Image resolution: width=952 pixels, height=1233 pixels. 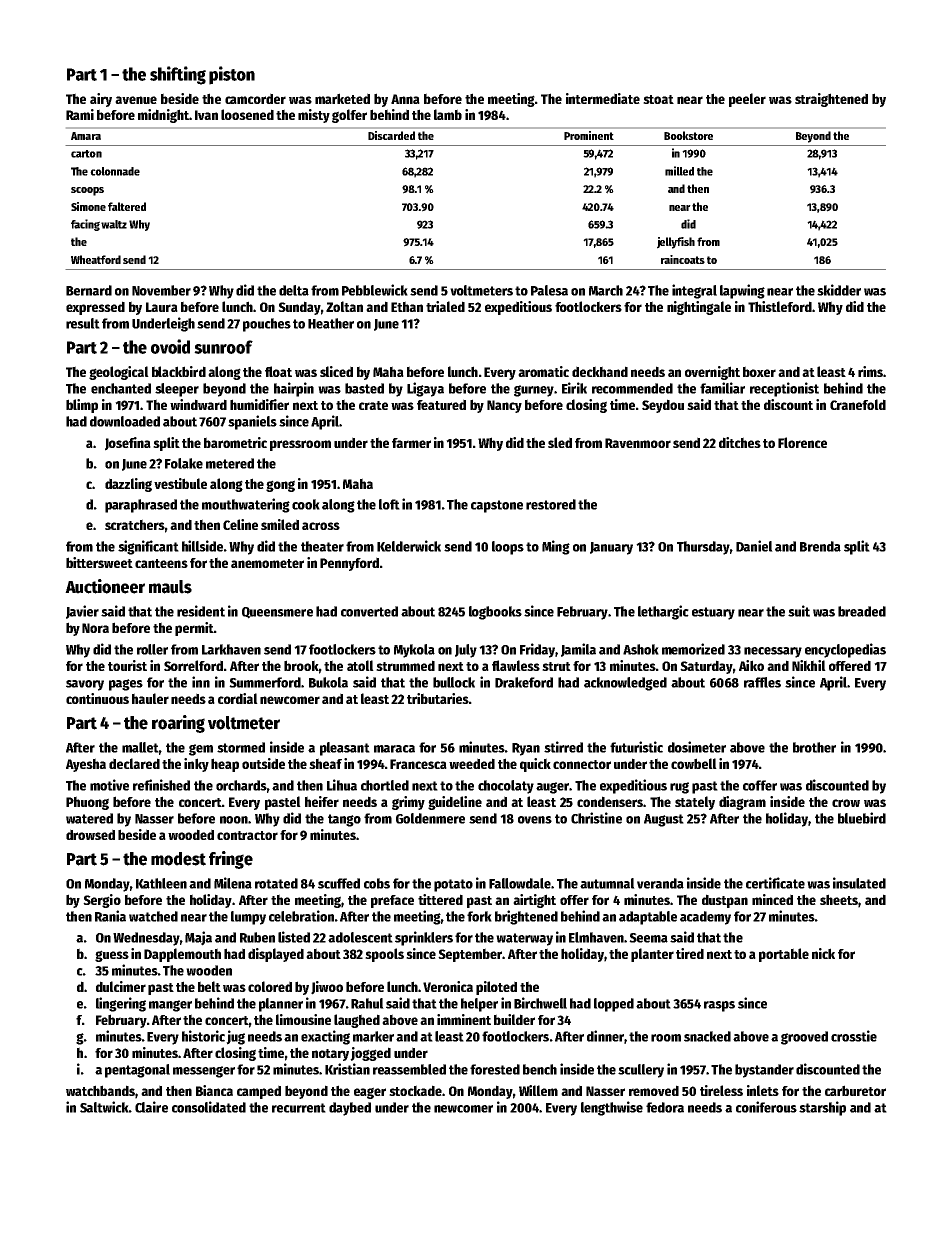 What do you see at coordinates (814, 747) in the screenshot?
I see `brother` at bounding box center [814, 747].
